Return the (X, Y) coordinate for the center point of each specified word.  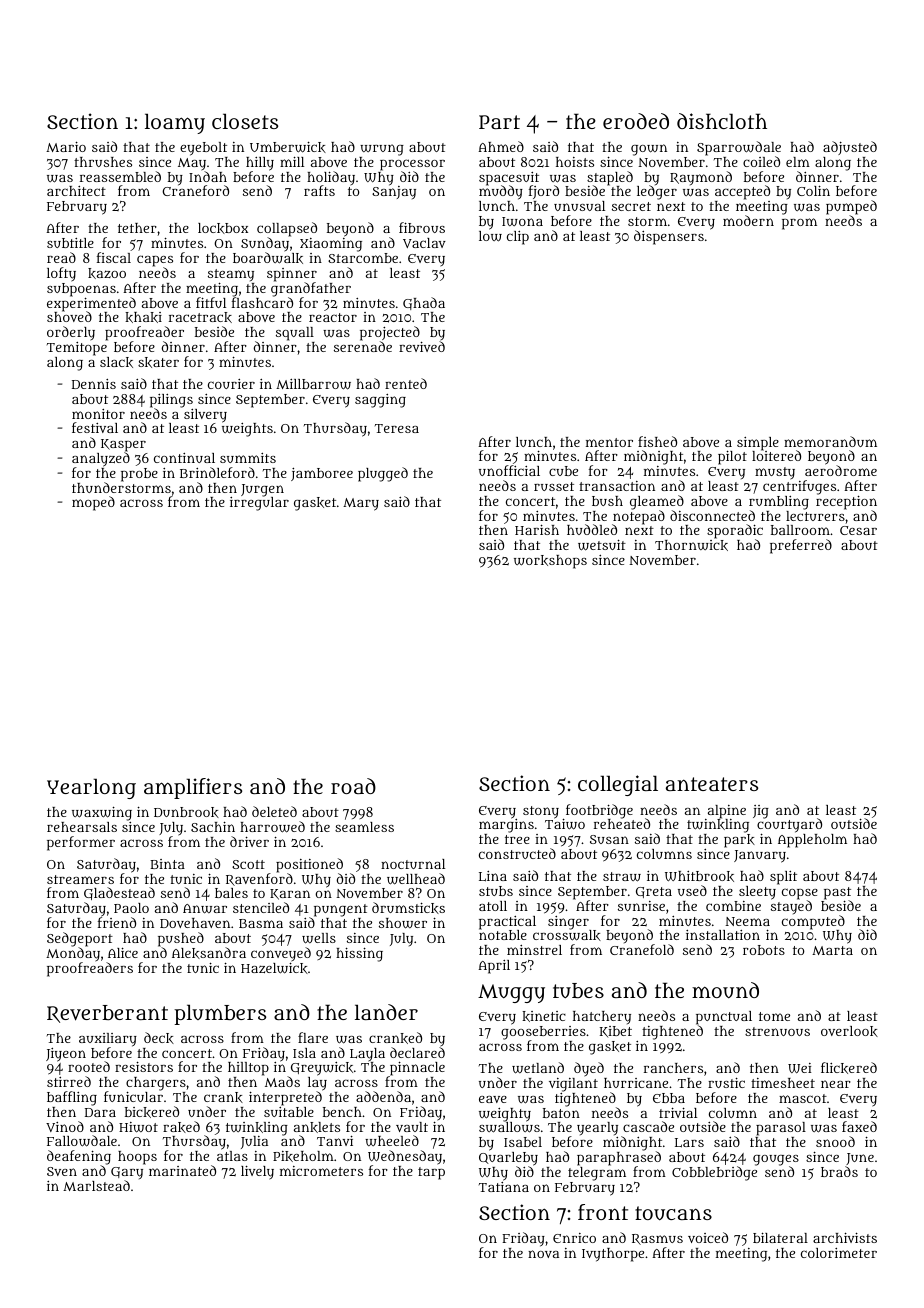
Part (499, 122)
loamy (175, 123)
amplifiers (193, 788)
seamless (364, 827)
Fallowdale (82, 1141)
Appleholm (812, 841)
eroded (636, 121)
